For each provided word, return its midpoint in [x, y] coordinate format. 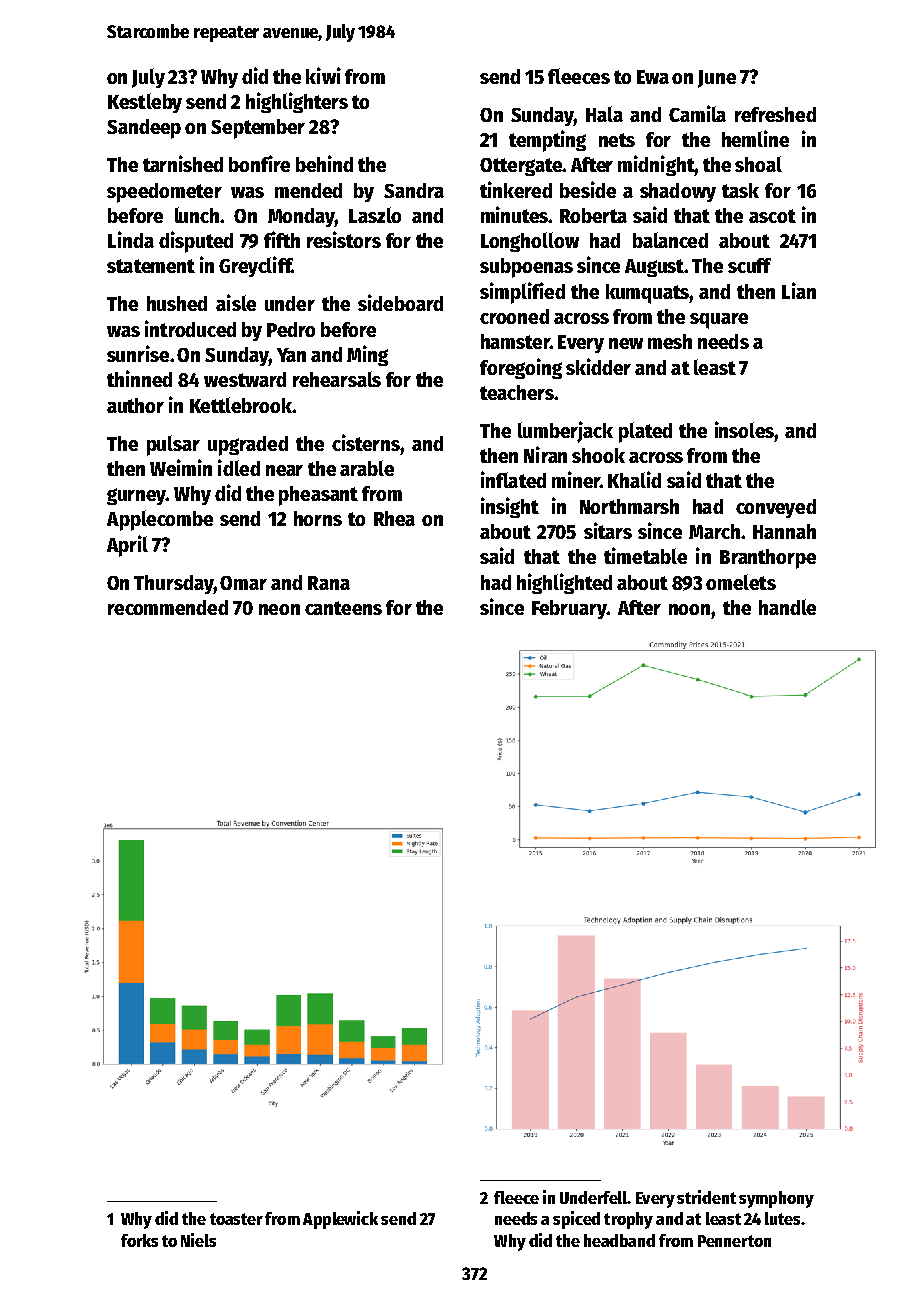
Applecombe [160, 520]
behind [324, 163]
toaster [236, 1219]
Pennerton [734, 1241]
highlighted [564, 583]
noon [689, 609]
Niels [198, 1240]
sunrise [138, 353]
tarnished [183, 163]
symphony [776, 1199]
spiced [576, 1220]
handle [787, 607]
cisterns [366, 442]
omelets [741, 582]
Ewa [653, 77]
